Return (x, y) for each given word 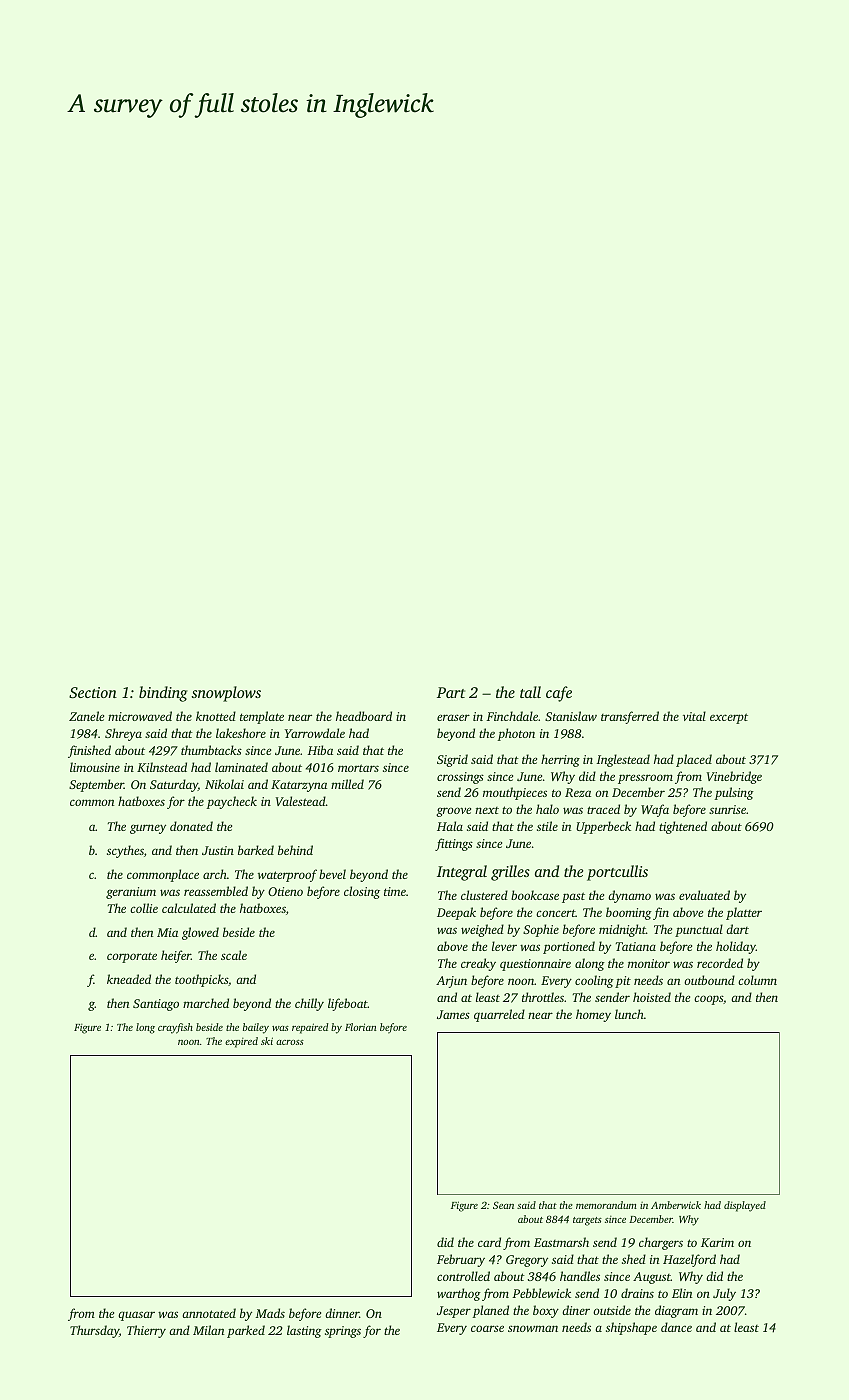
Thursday (94, 1331)
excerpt (729, 718)
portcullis (617, 873)
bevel (332, 874)
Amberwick (676, 1205)
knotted (216, 716)
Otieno (285, 891)
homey (593, 1015)
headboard (364, 716)
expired (241, 1042)
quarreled (499, 1015)
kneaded (129, 979)
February (461, 1260)
